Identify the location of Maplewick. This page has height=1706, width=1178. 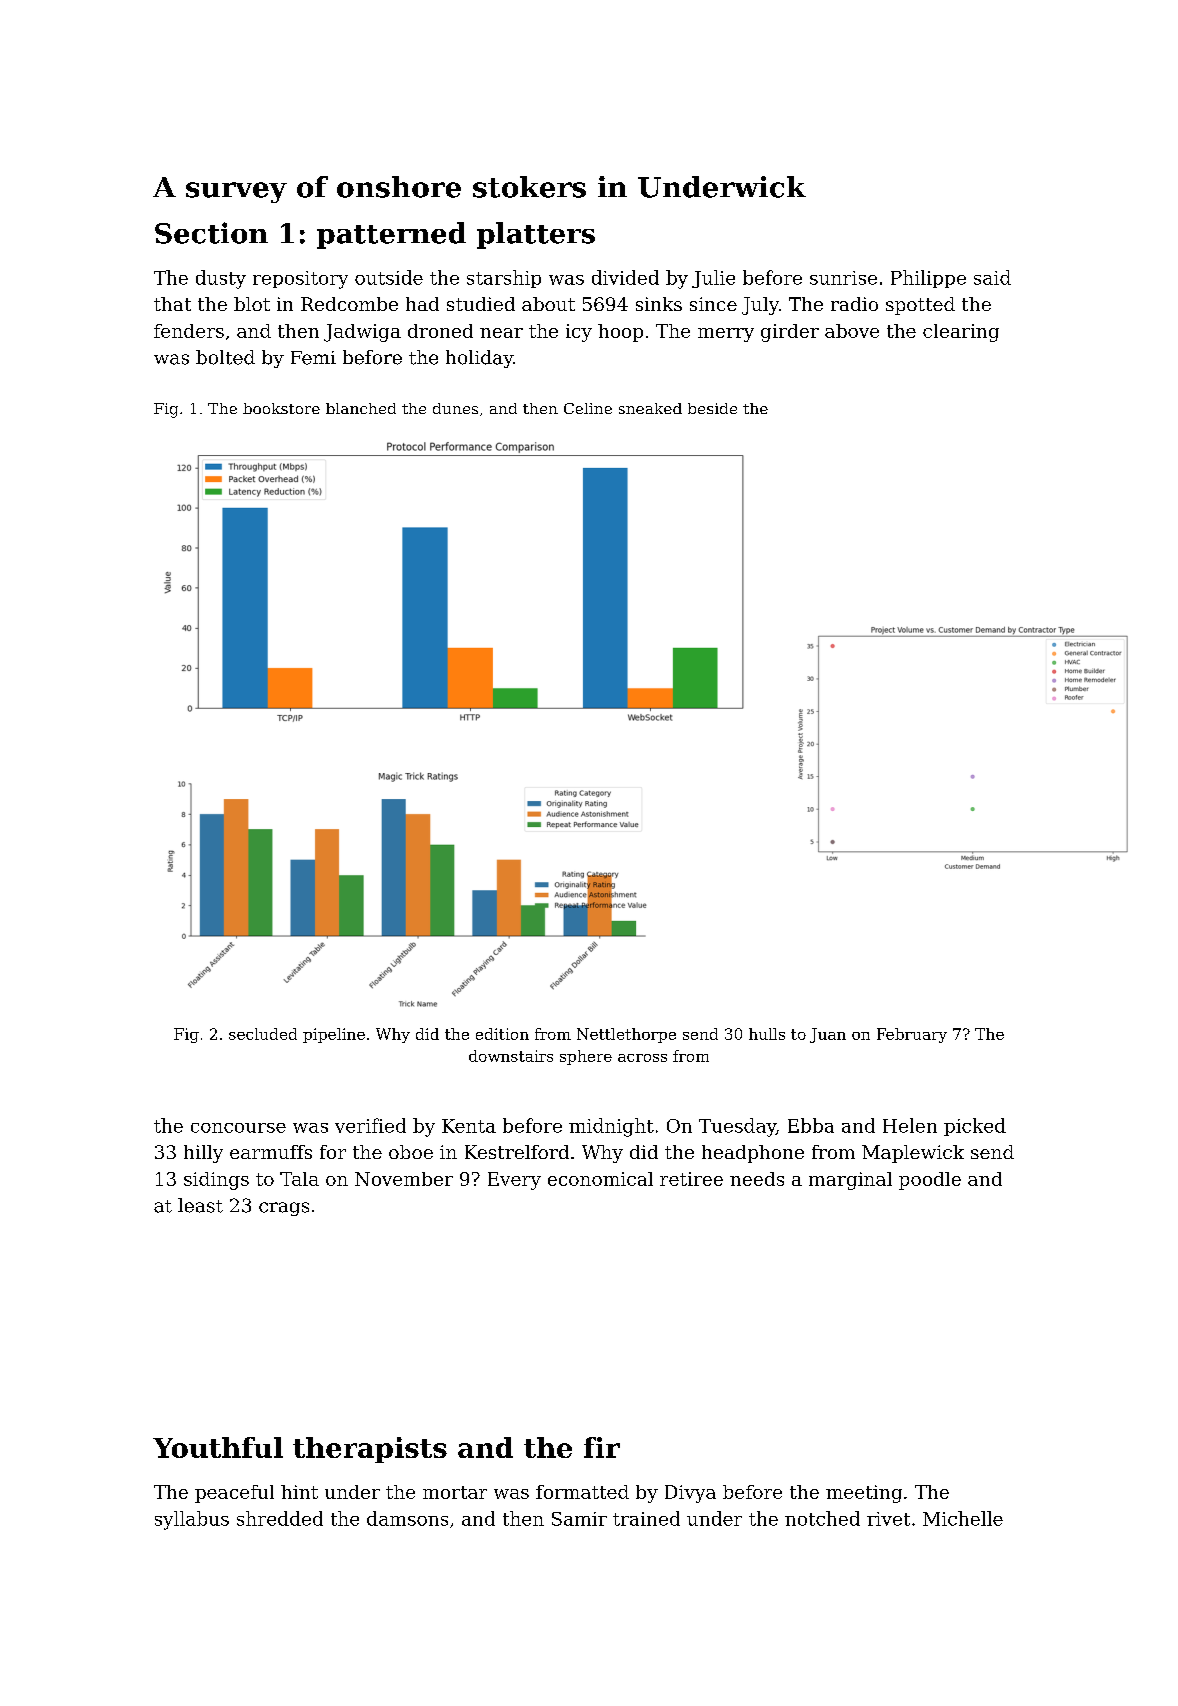
(913, 1154).
